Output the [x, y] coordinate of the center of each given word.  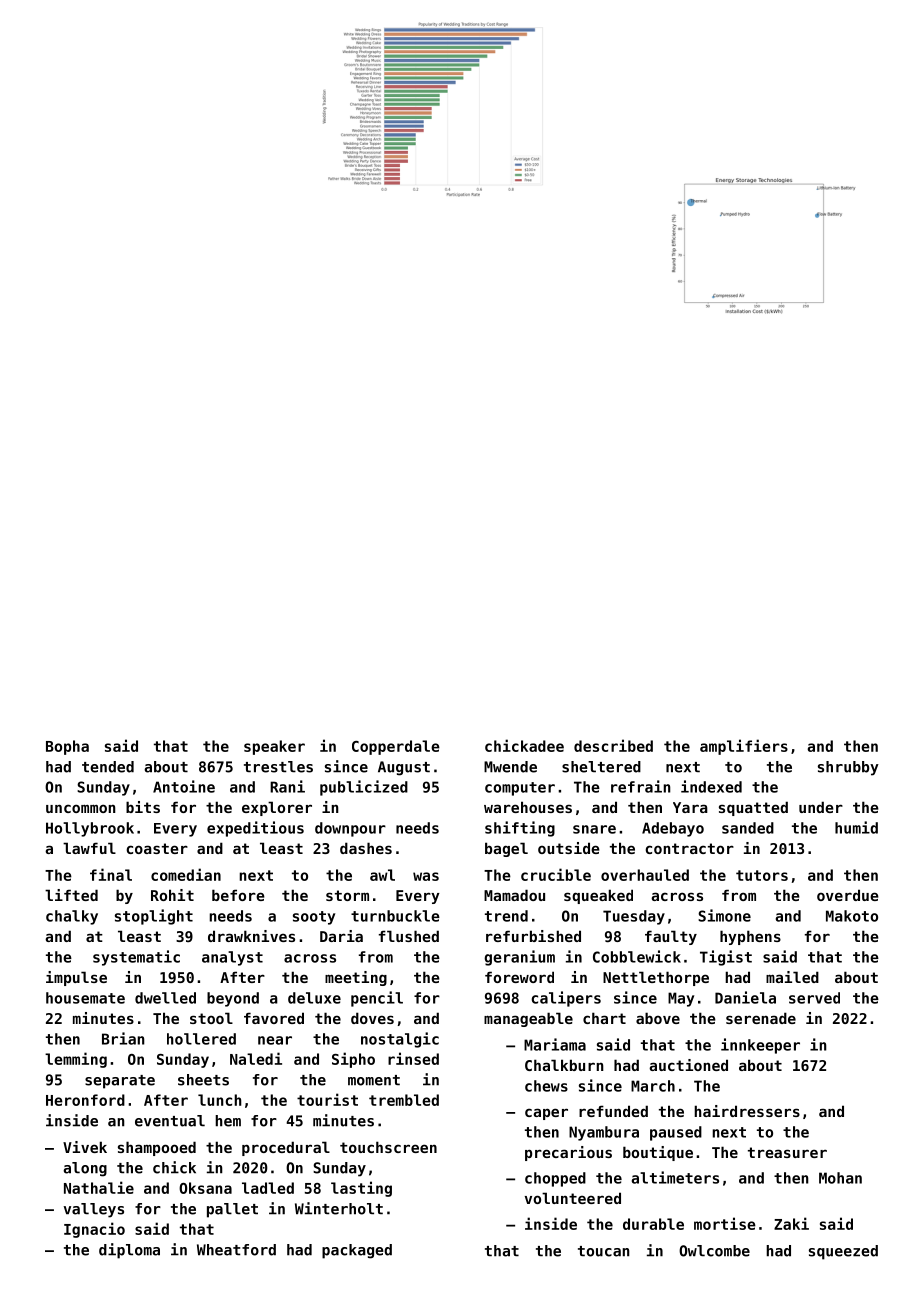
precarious [568, 1153]
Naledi [256, 1058]
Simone [724, 915]
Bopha [67, 747]
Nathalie [99, 1187]
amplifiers [744, 747]
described [613, 745]
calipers [566, 999]
